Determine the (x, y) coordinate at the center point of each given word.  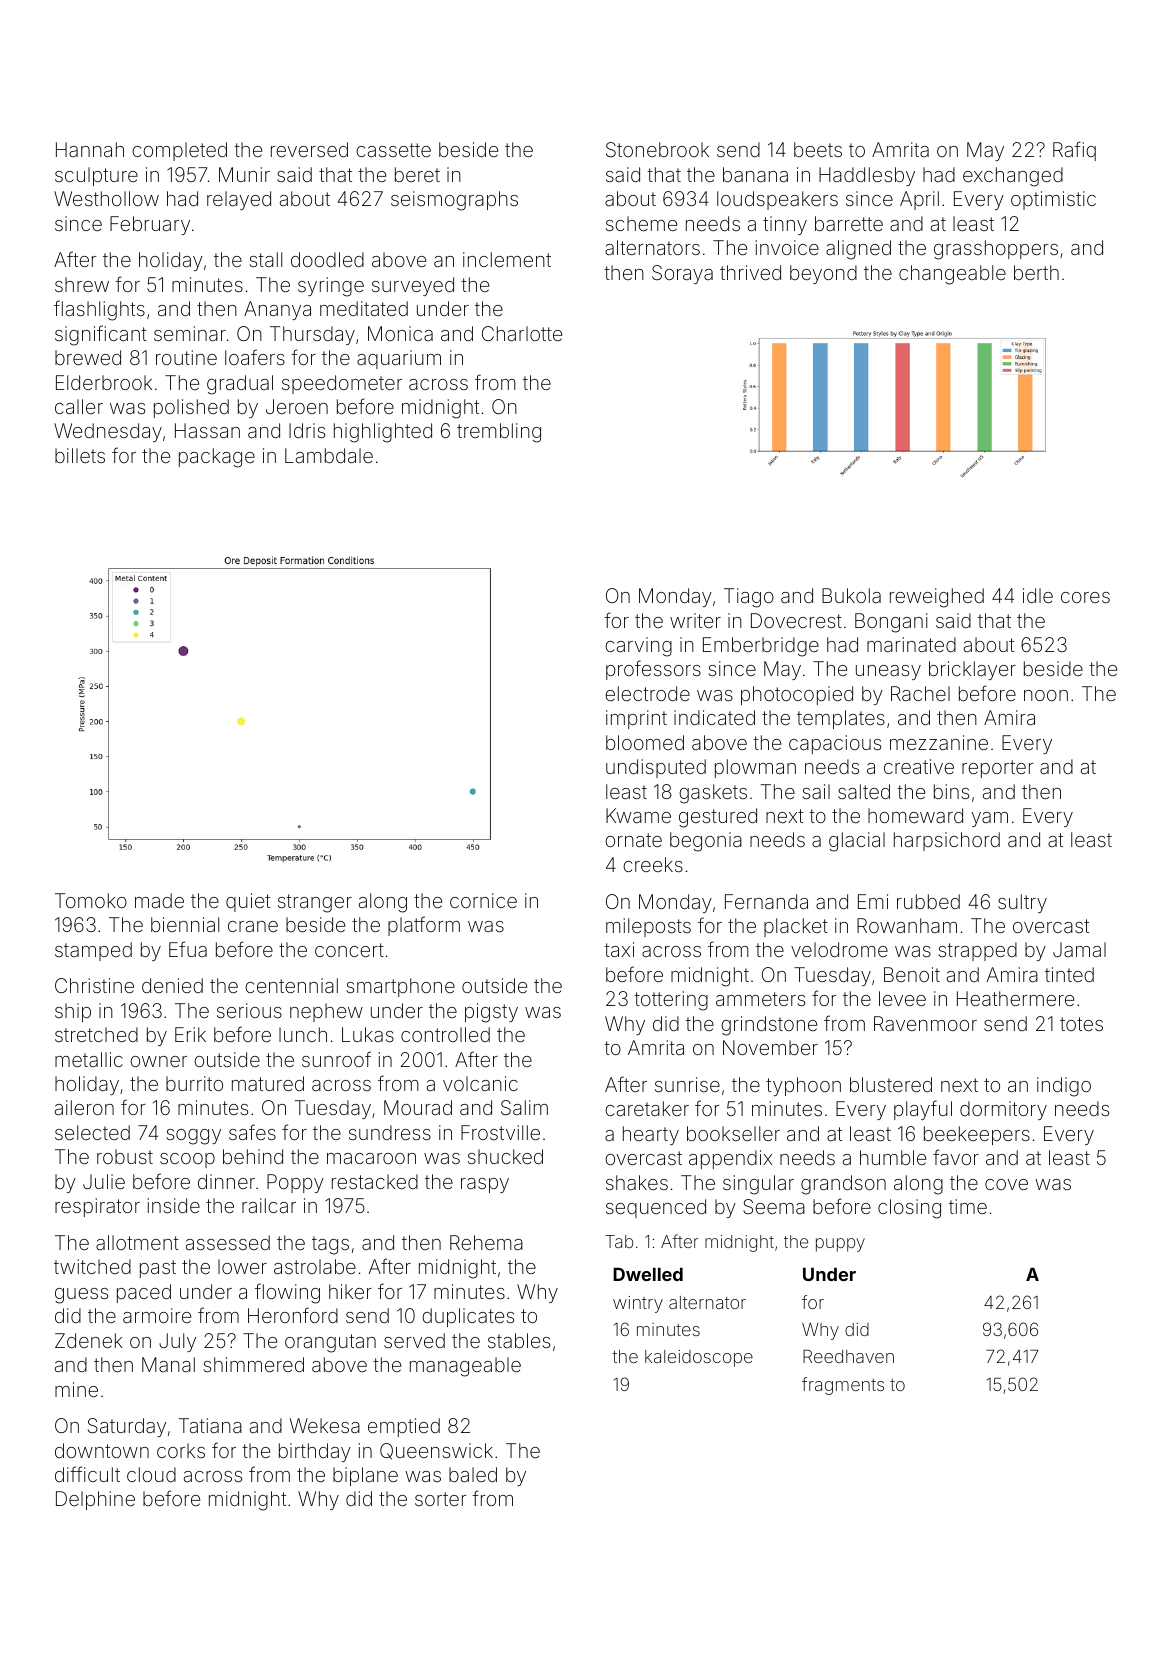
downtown (102, 1450)
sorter (441, 1499)
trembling (499, 433)
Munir (244, 174)
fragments (843, 1386)
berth (1036, 272)
